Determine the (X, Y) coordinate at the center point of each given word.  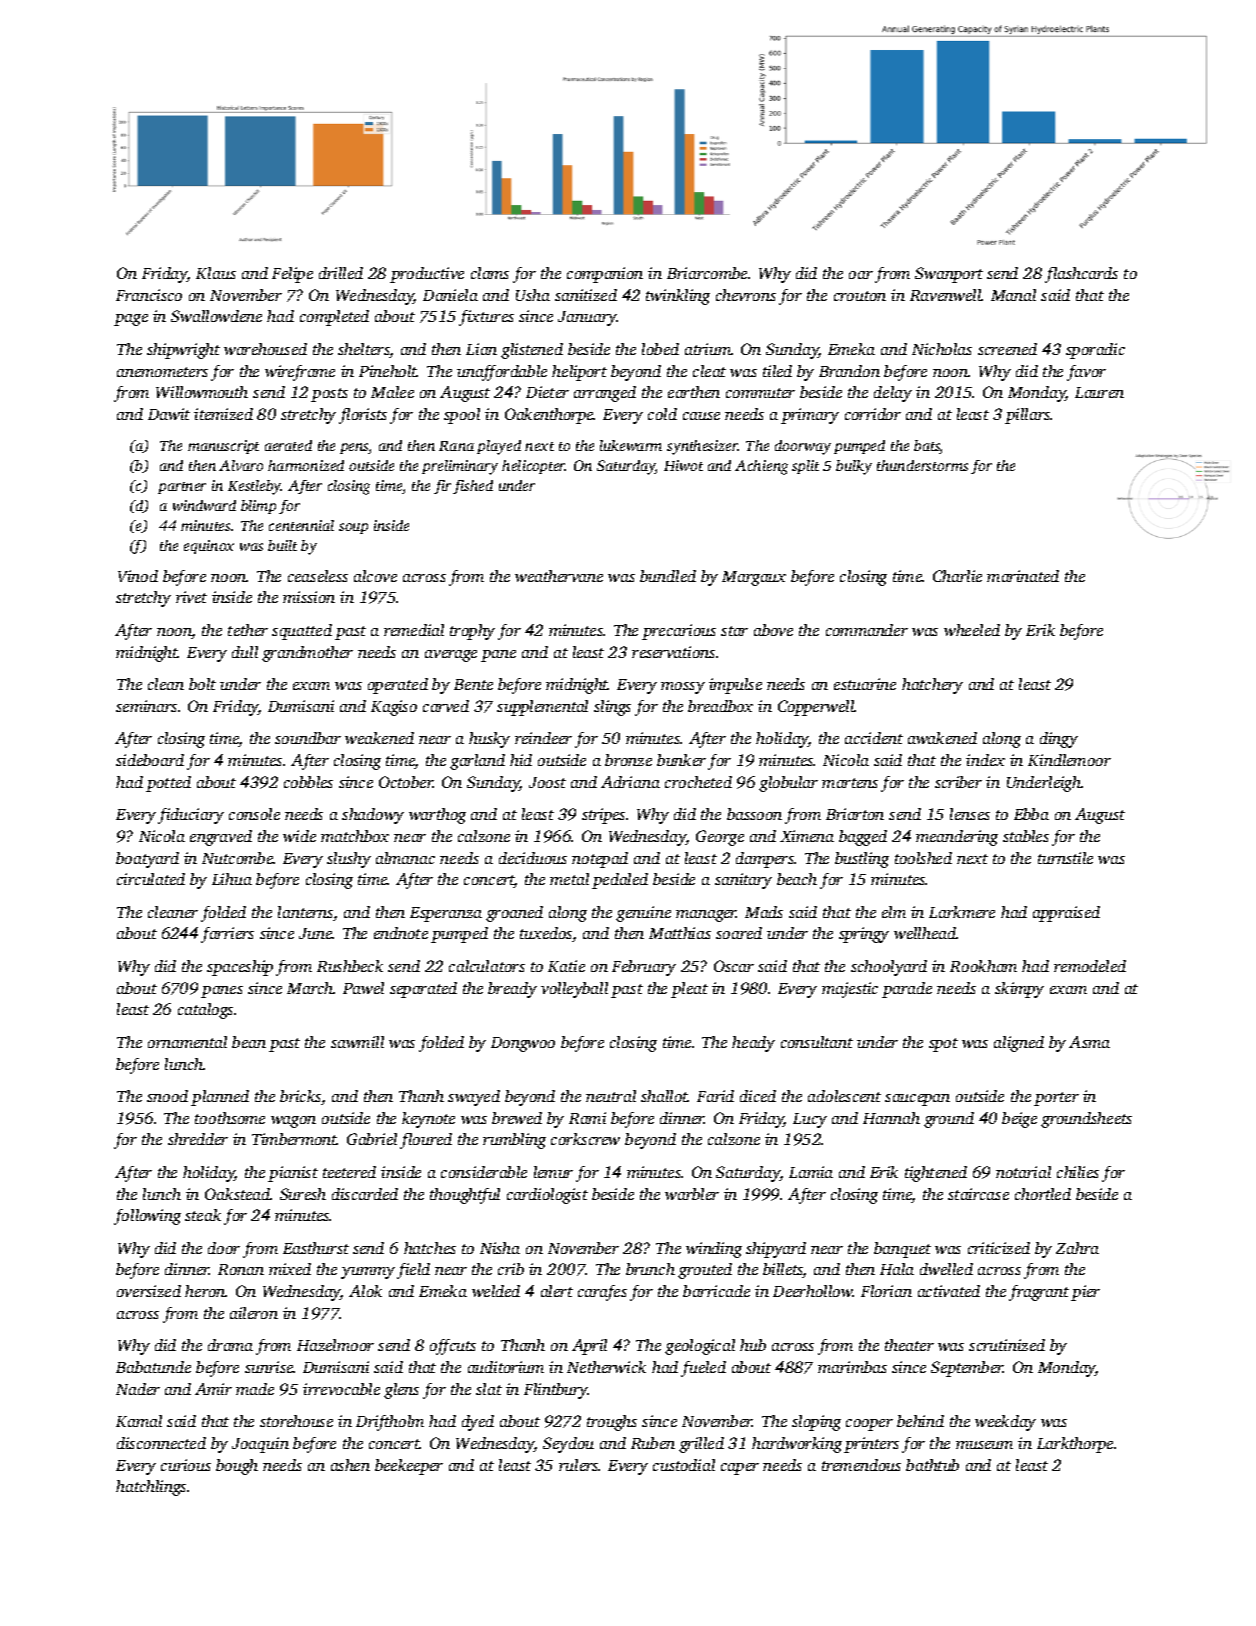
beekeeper (409, 1467)
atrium (708, 349)
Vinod (138, 576)
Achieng (761, 467)
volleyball (574, 990)
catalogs (205, 1011)
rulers (579, 1465)
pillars (1028, 416)
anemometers (162, 372)
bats (927, 447)
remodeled (1090, 966)
